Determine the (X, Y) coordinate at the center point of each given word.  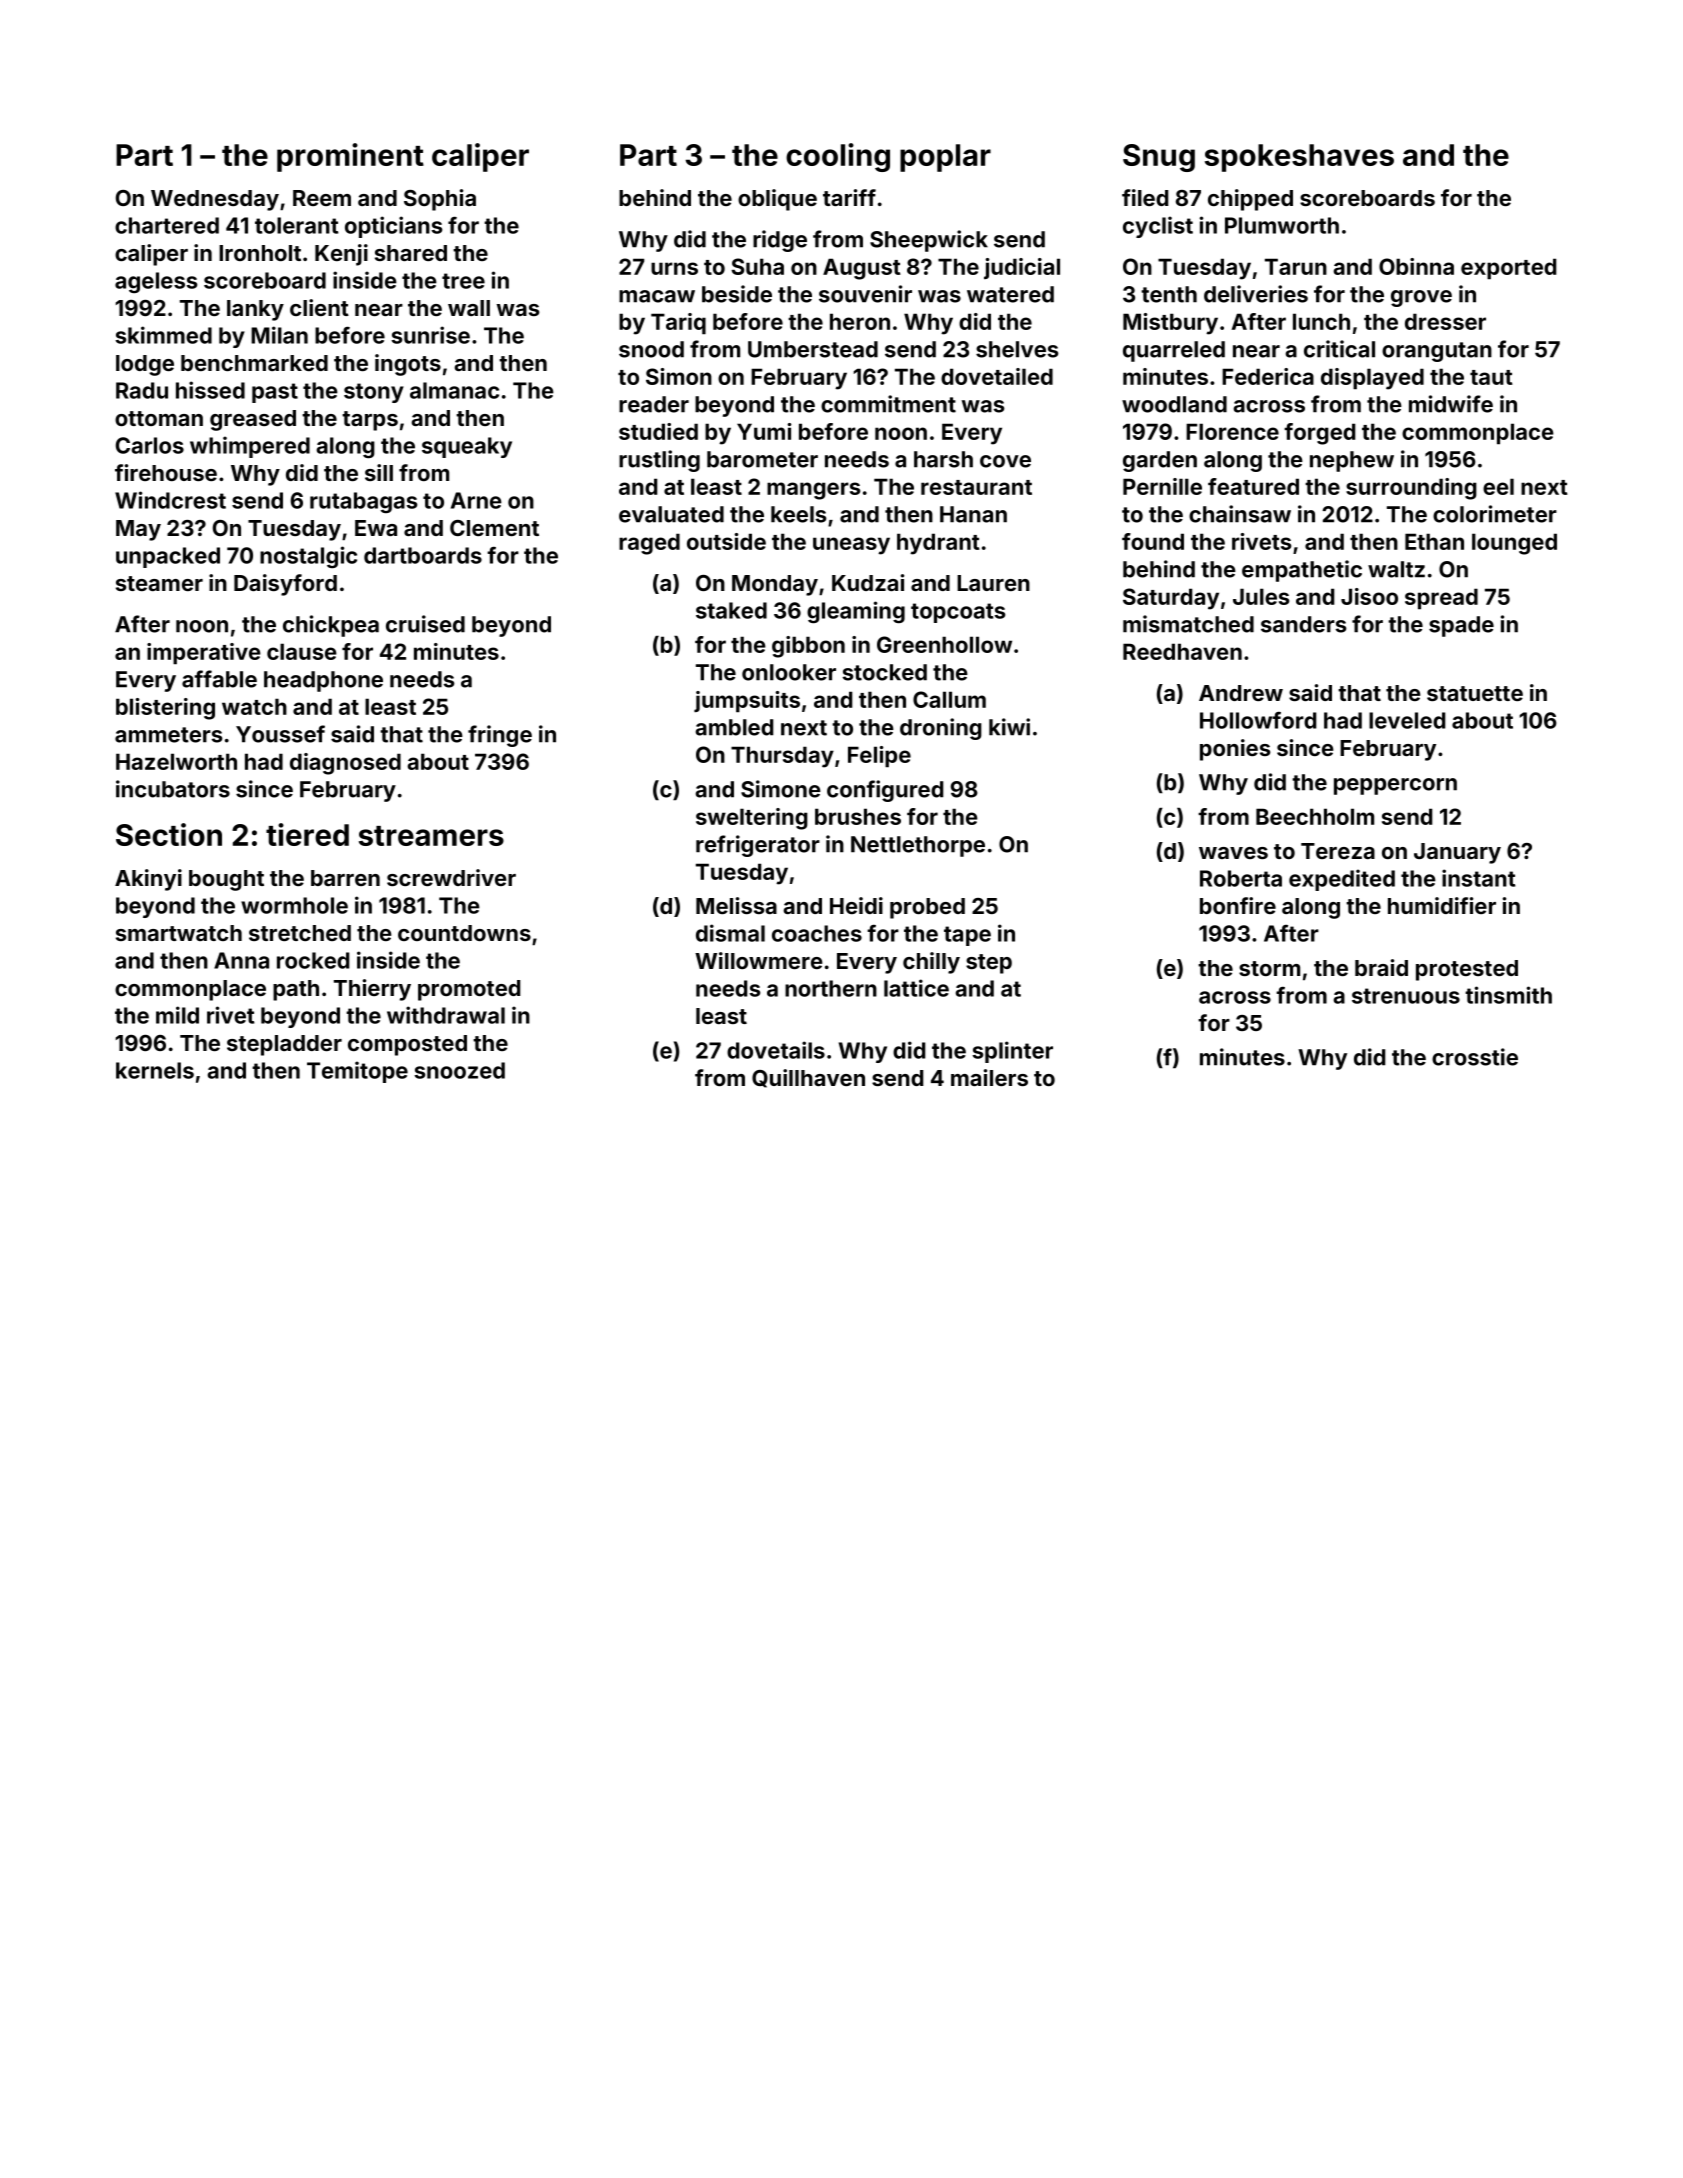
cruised (425, 624)
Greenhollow (944, 644)
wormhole (294, 905)
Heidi (856, 905)
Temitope (357, 1072)
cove (1005, 461)
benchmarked (254, 363)
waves (1233, 853)
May (138, 530)
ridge (780, 241)
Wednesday (215, 200)
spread (1441, 598)
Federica (1268, 376)
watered (1010, 294)
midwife (1451, 404)
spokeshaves (1299, 158)
